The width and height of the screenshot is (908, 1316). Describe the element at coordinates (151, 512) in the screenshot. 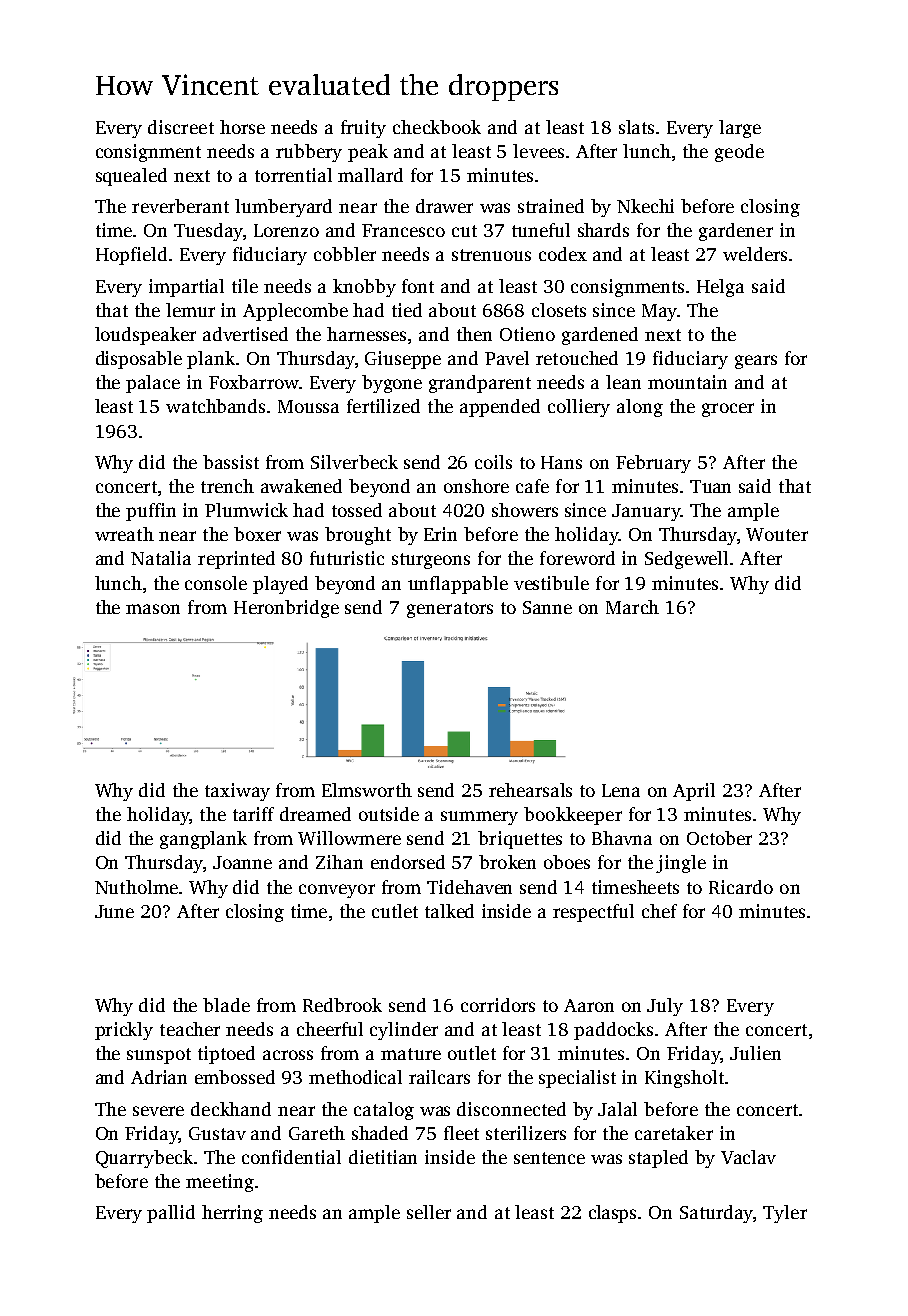

I see `puffin` at that location.
